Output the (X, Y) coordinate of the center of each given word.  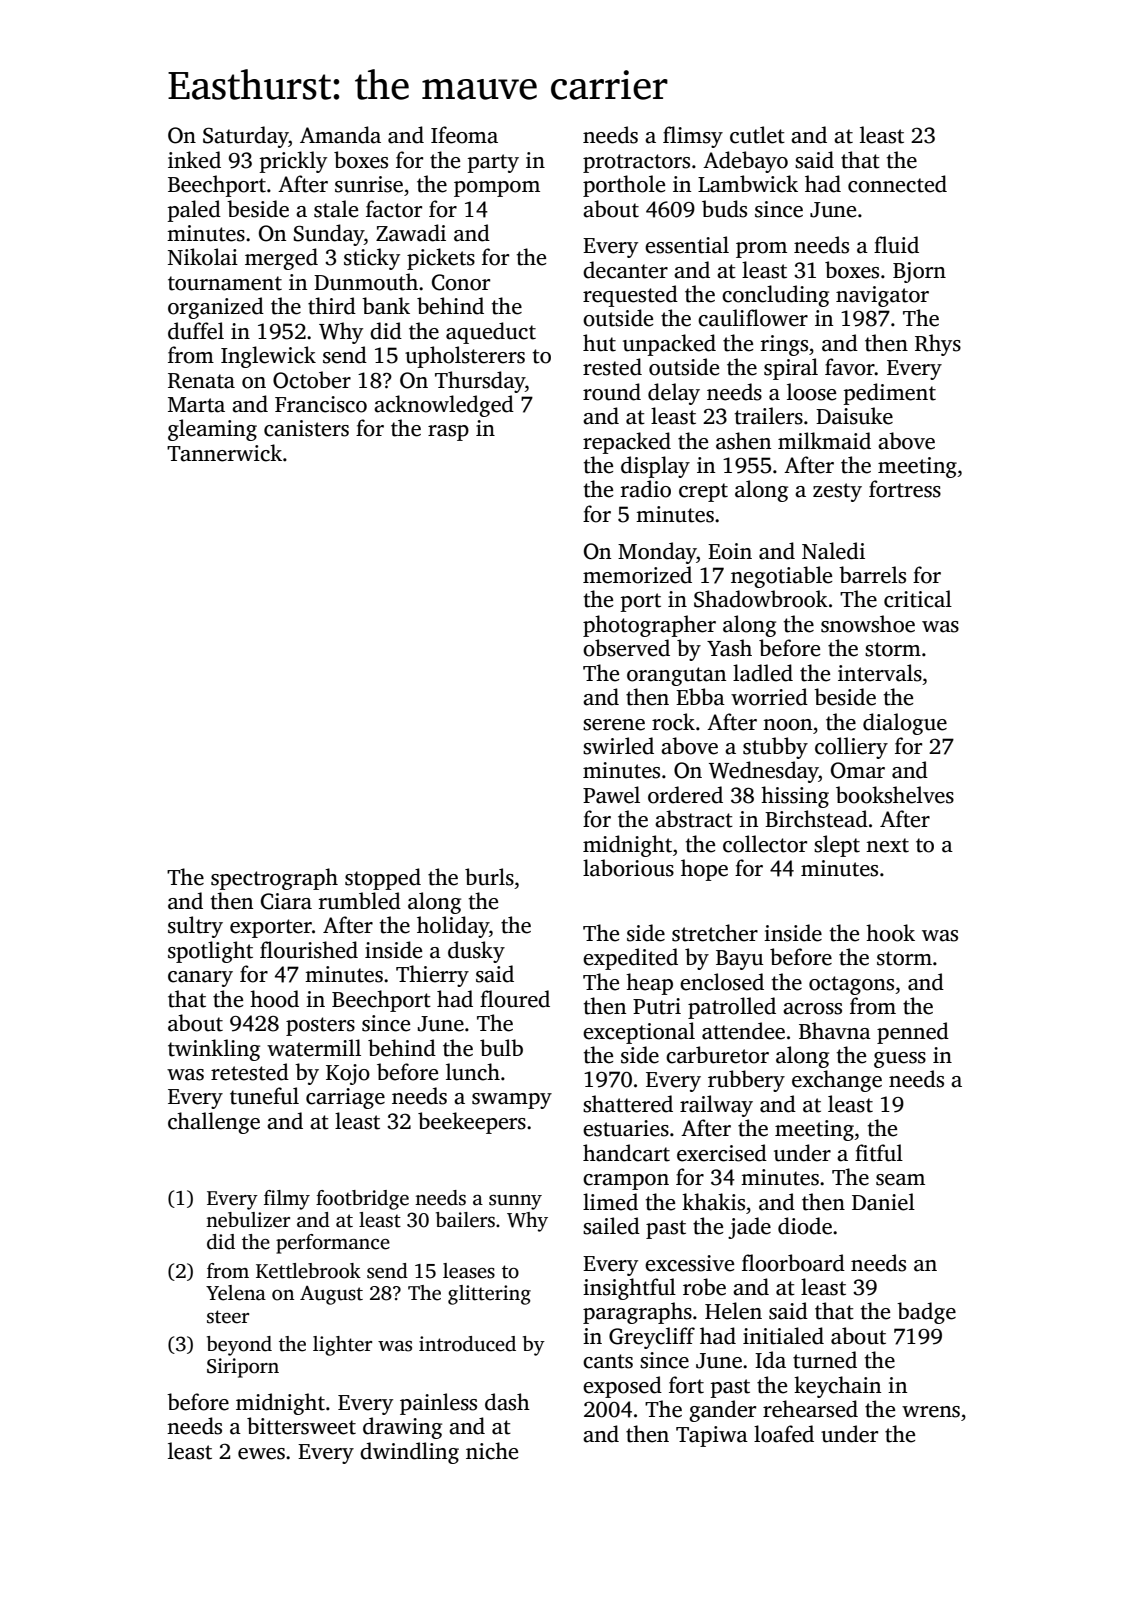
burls (489, 877)
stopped (383, 879)
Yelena (236, 1293)
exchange (837, 1081)
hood (274, 999)
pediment (890, 394)
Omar (858, 770)
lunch (473, 1072)
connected (897, 184)
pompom (497, 189)
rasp (448, 433)
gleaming (212, 430)
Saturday (246, 137)
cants (608, 1361)
